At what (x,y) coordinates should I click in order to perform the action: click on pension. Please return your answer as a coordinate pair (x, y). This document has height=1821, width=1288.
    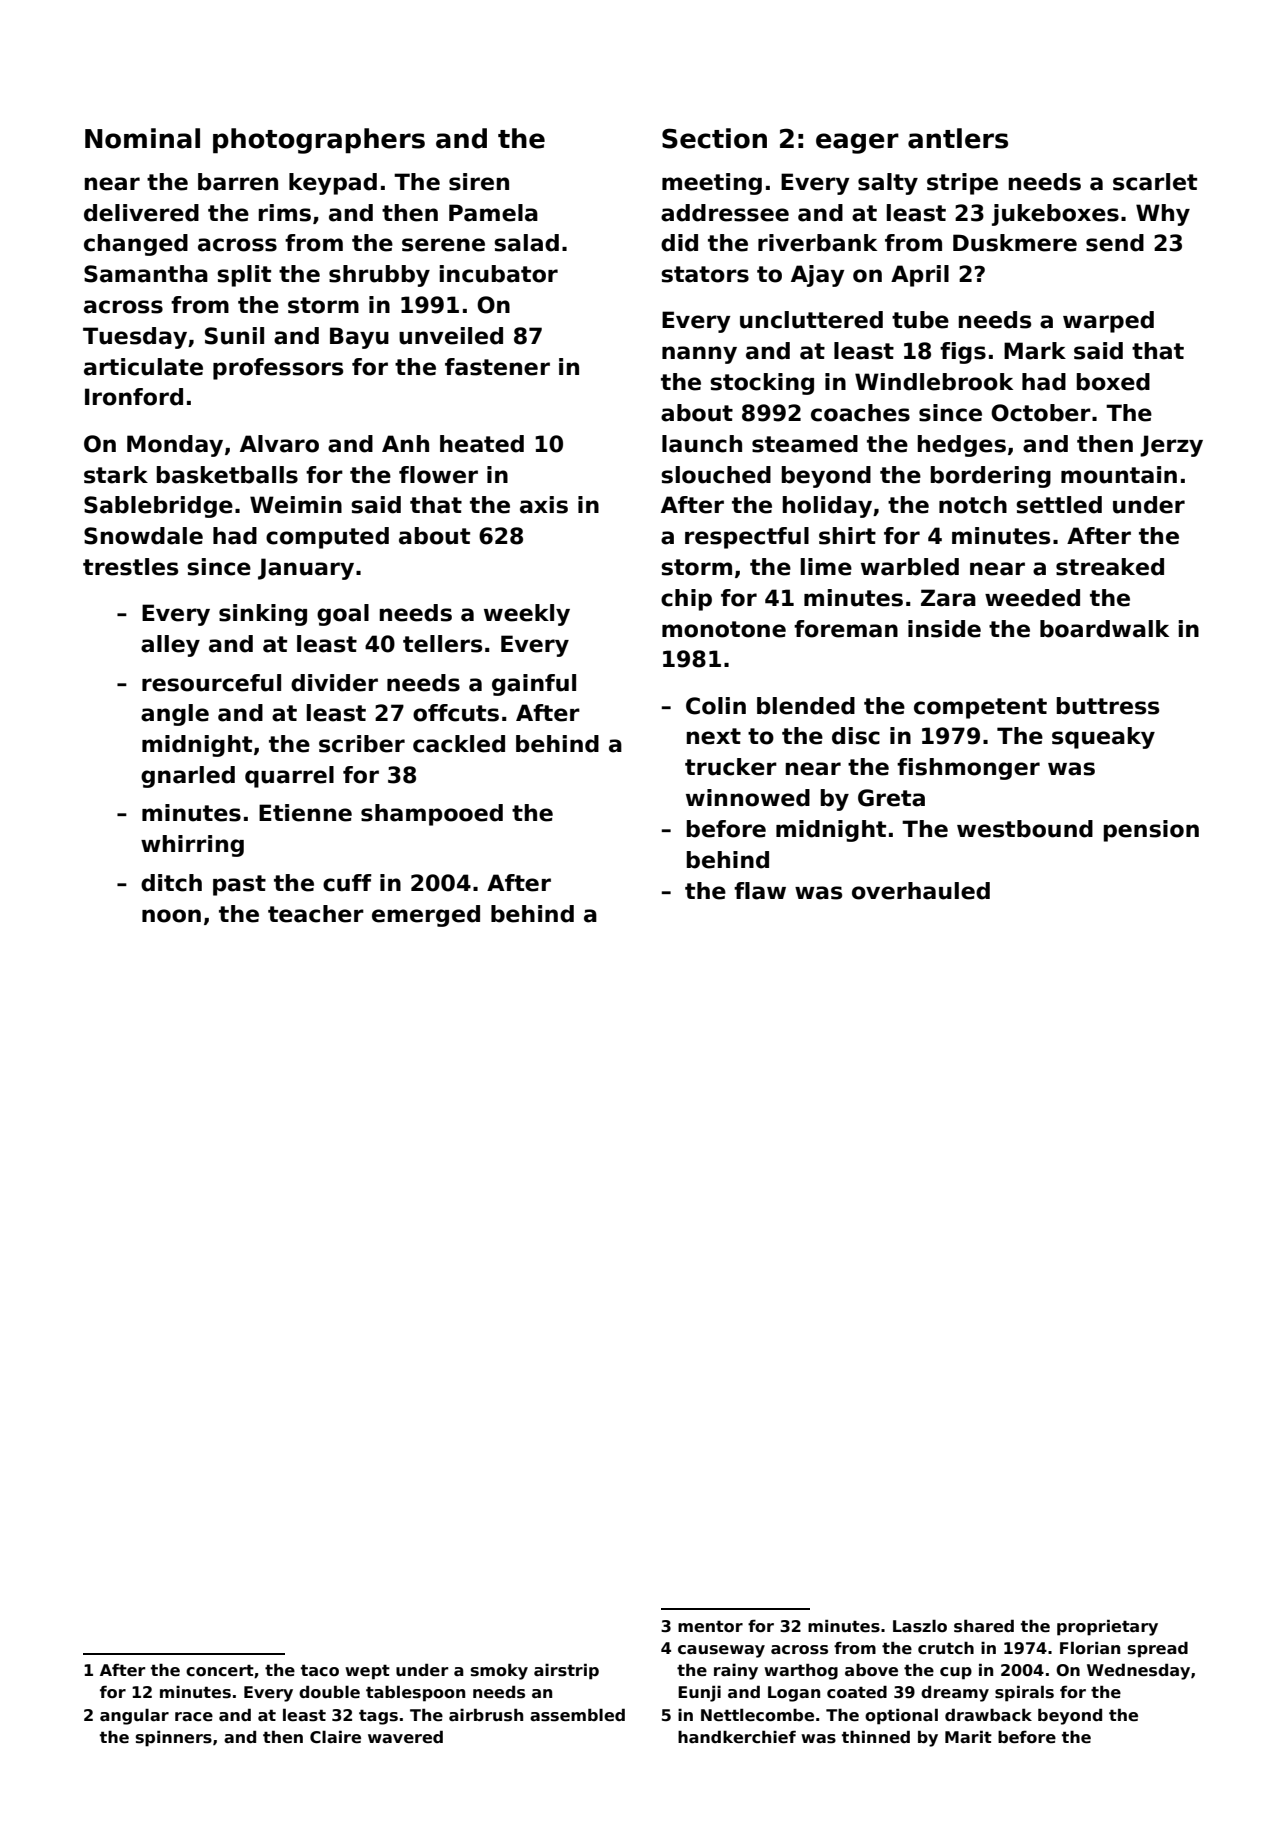
    Looking at the image, I should click on (1151, 831).
